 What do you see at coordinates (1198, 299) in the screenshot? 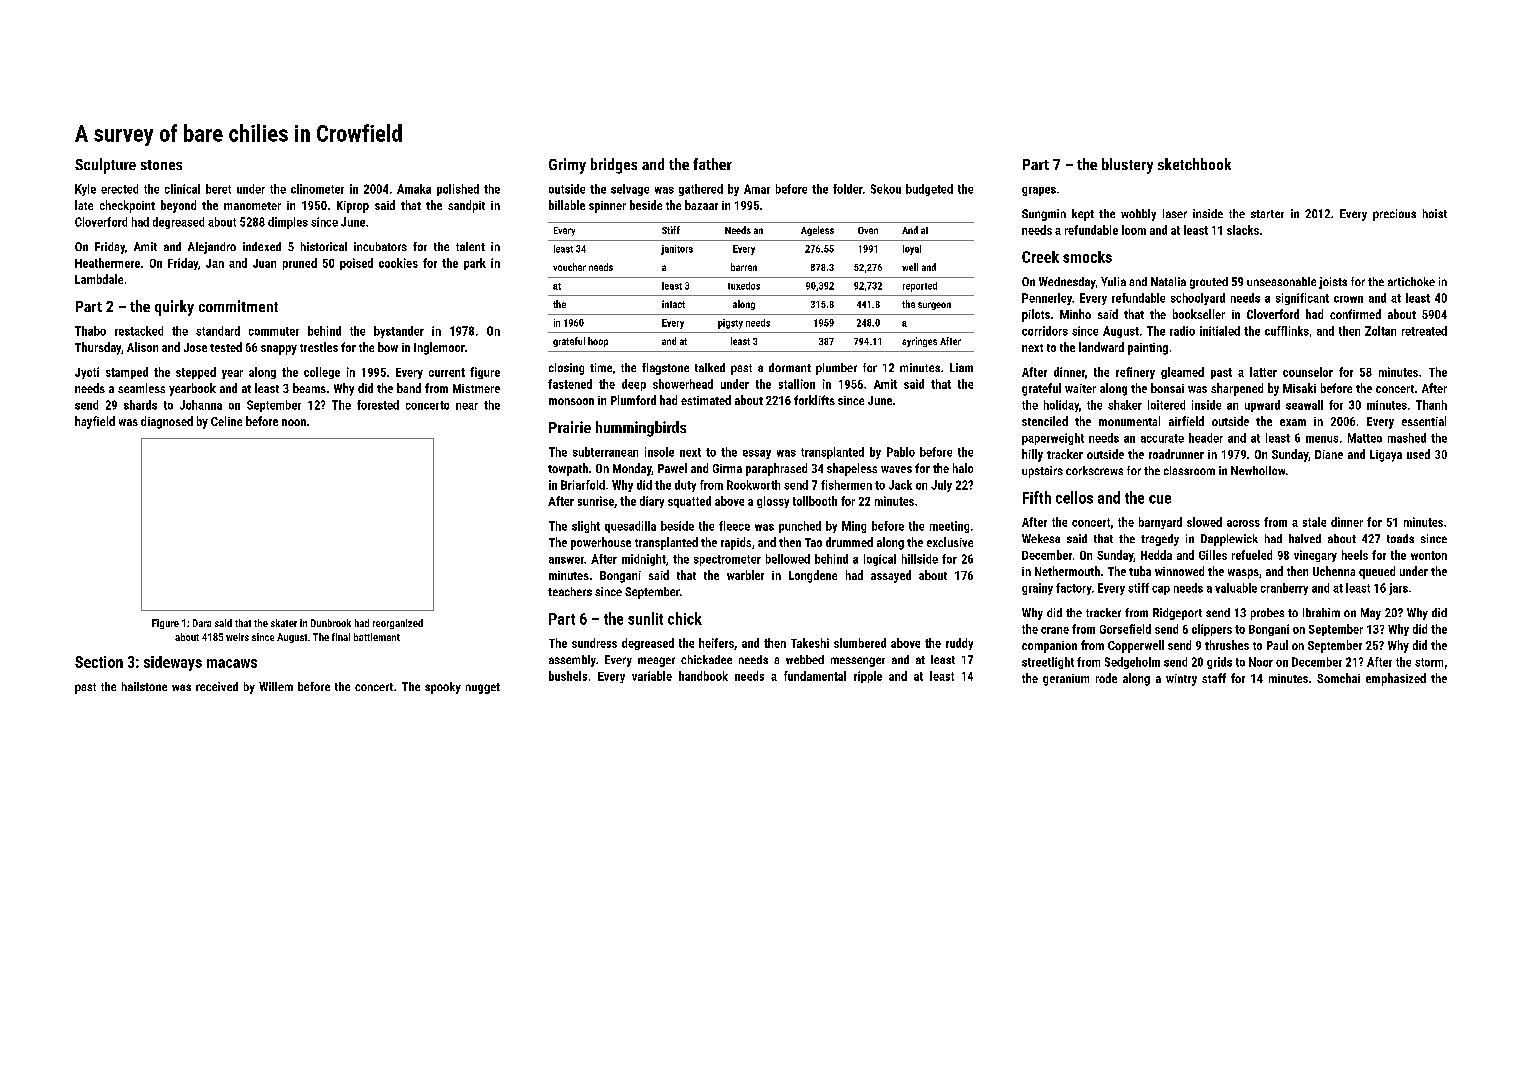
I see `schoolyard` at bounding box center [1198, 299].
